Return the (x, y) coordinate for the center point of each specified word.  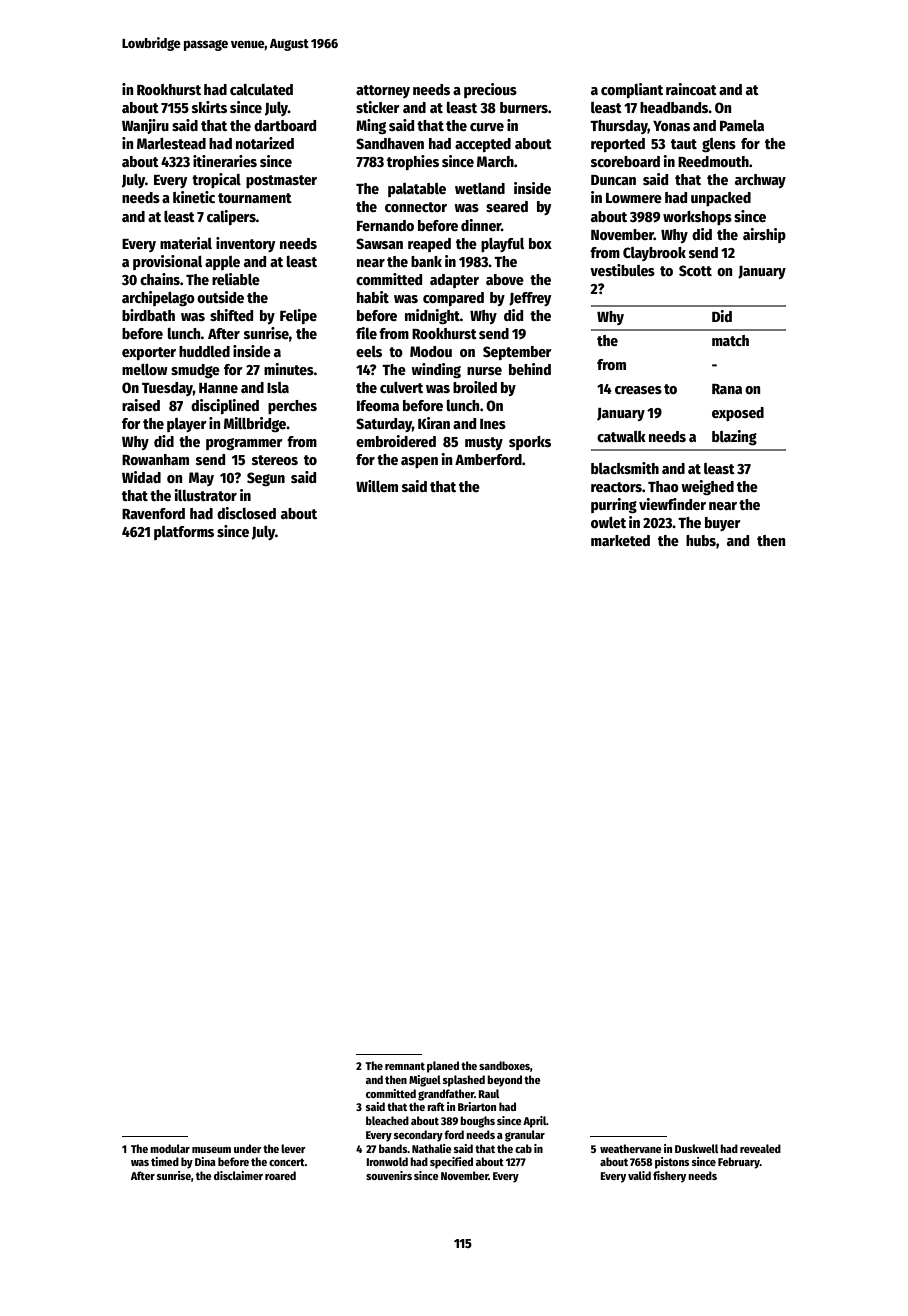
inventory (245, 244)
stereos (275, 460)
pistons (672, 1163)
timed (165, 1161)
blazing (734, 438)
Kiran (434, 423)
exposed (738, 414)
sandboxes (504, 1065)
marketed (620, 540)
